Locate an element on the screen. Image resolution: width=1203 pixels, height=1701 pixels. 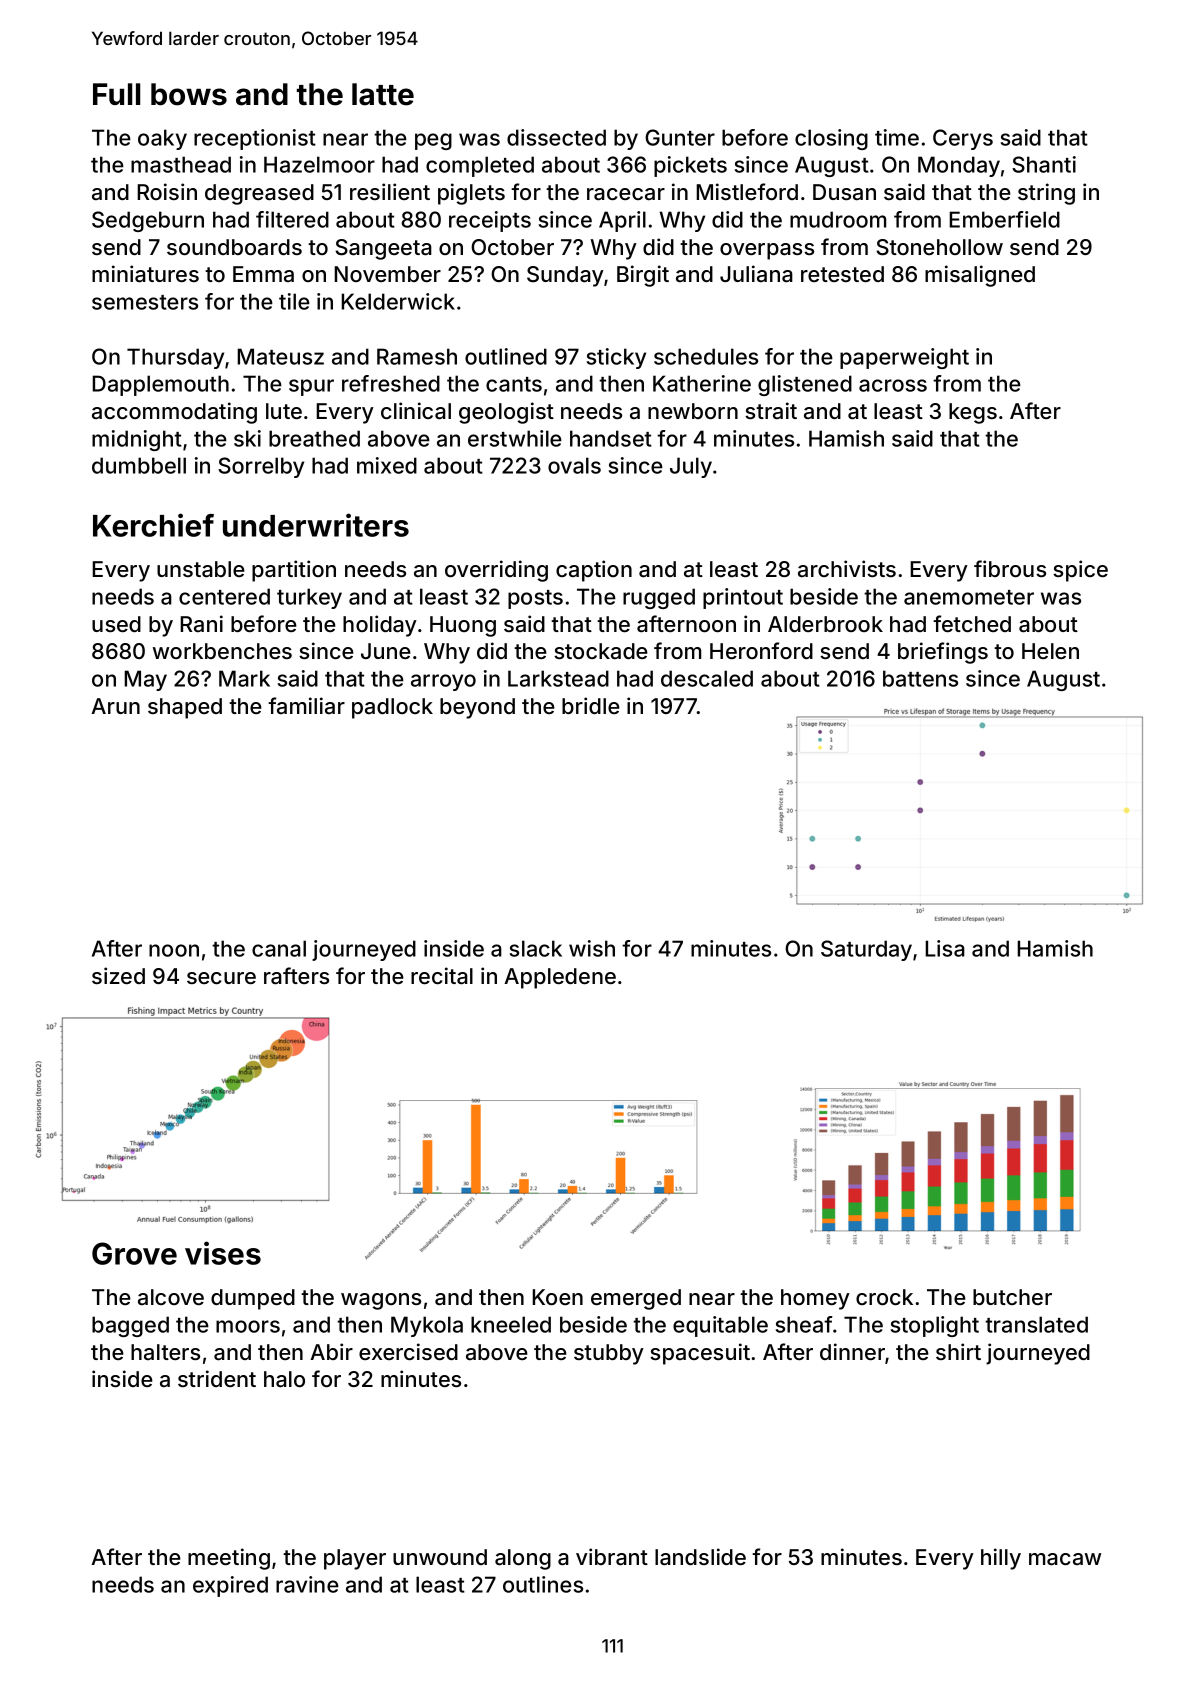
Helen is located at coordinates (1050, 651).
